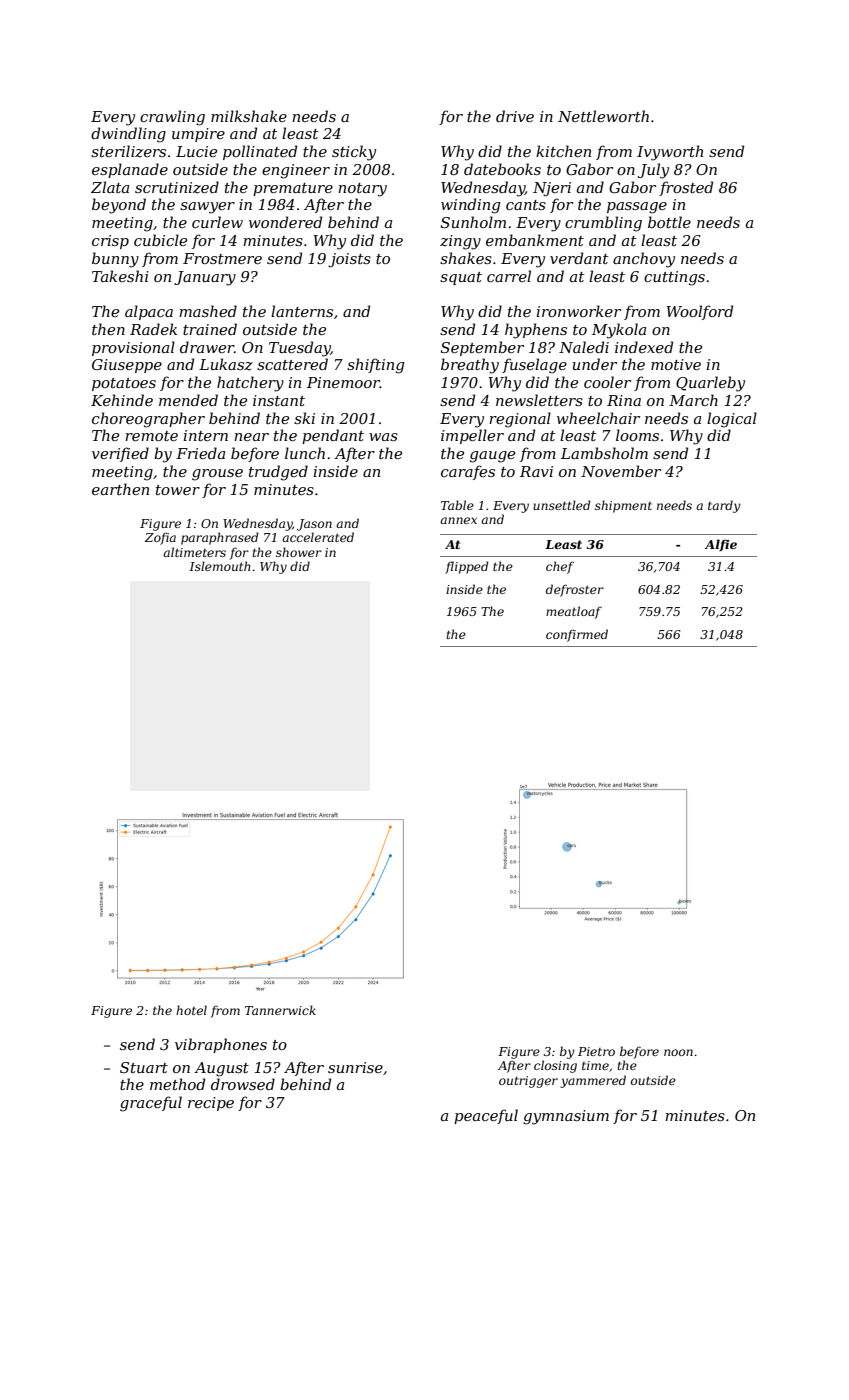 The image size is (849, 1400). What do you see at coordinates (217, 222) in the screenshot?
I see `curlew` at bounding box center [217, 222].
